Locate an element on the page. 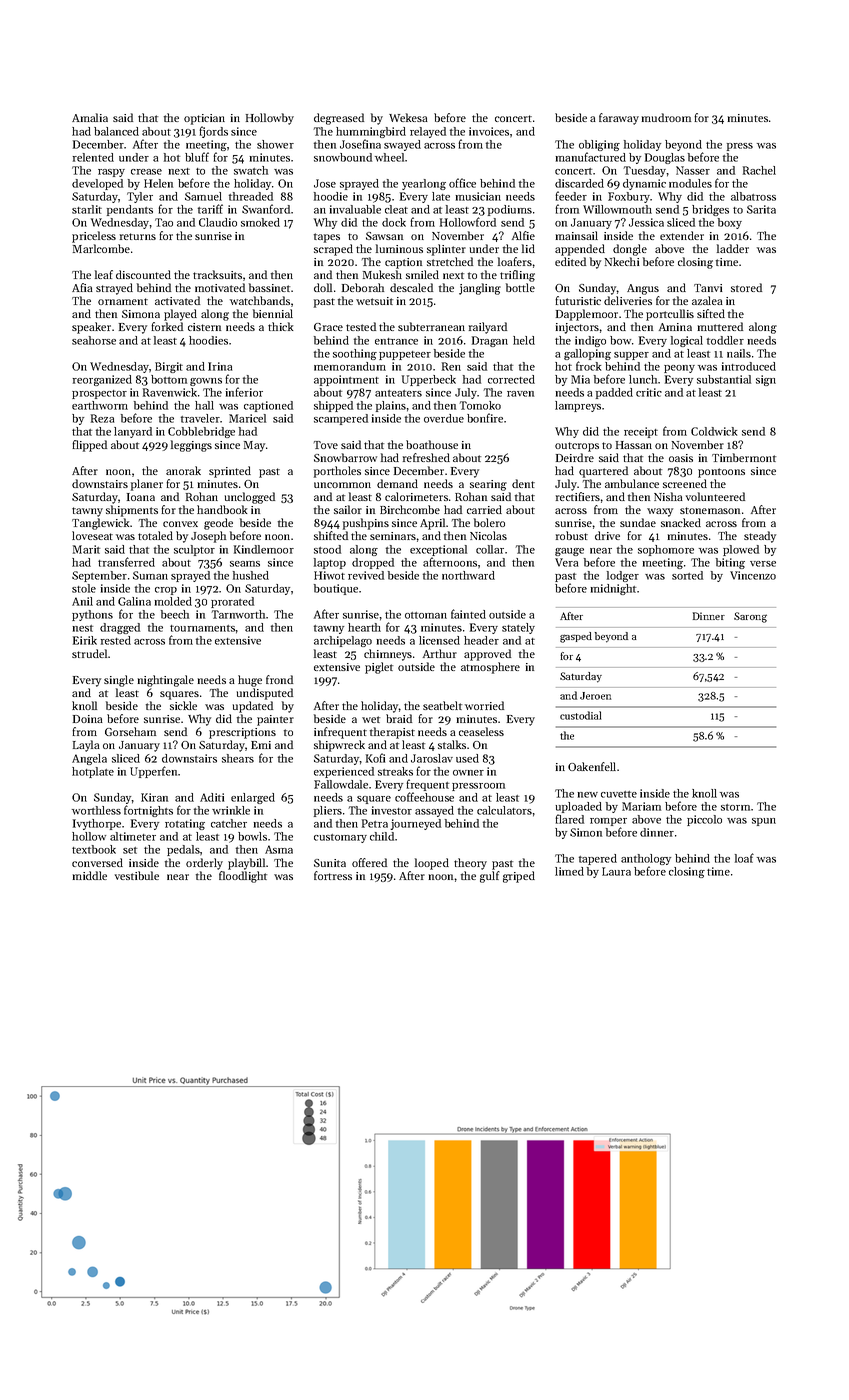 The width and height of the page is (849, 1400). exceptional is located at coordinates (438, 550).
